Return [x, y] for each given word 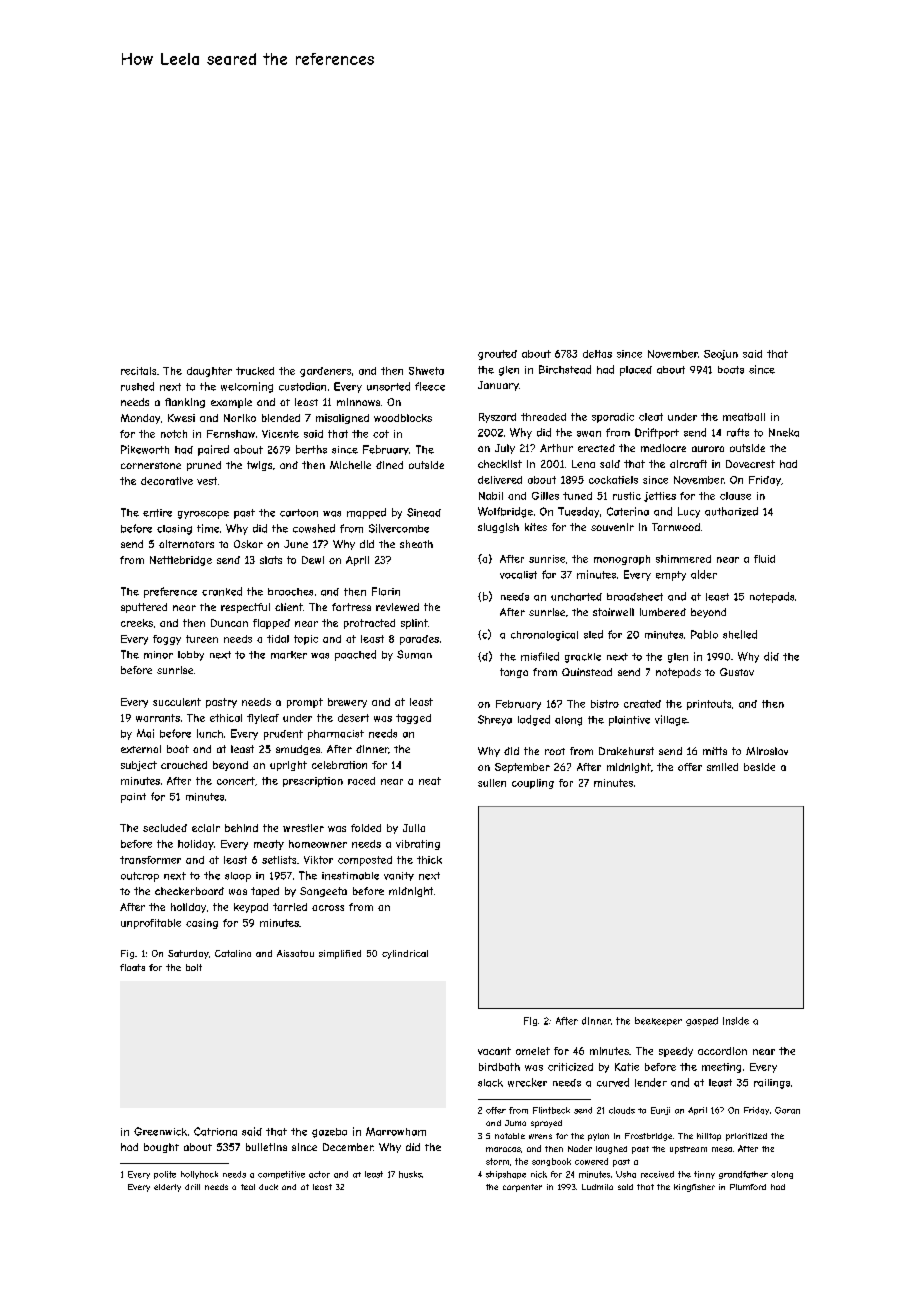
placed [636, 371]
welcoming [247, 387]
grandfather [743, 1175]
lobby [191, 656]
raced [361, 781]
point [133, 798]
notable [510, 1136]
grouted [497, 355]
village [671, 720]
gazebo [329, 1133]
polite [165, 1175]
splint [414, 624]
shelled [740, 634]
